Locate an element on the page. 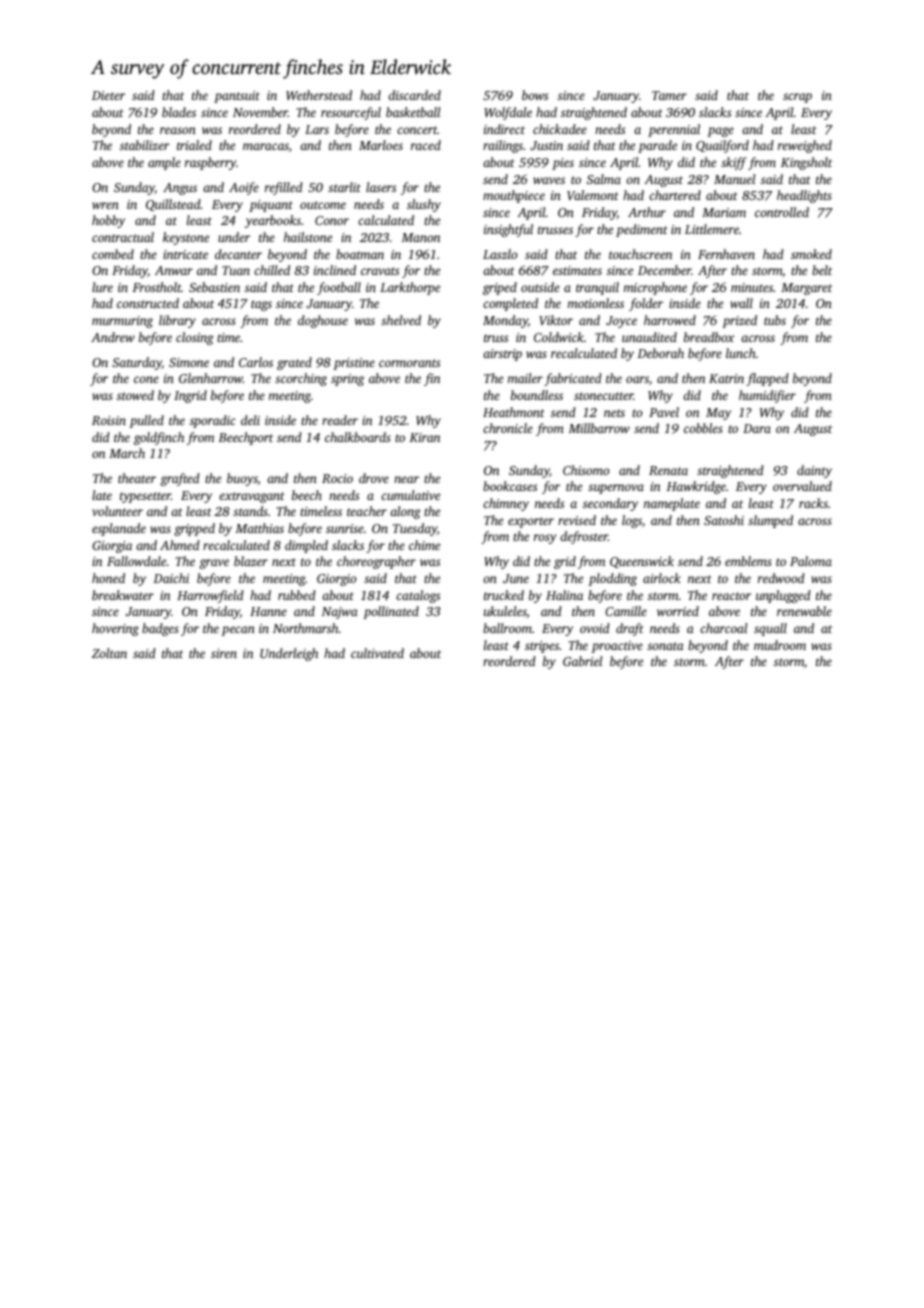 Image resolution: width=924 pixels, height=1308 pixels. Saturday is located at coordinates (137, 363).
